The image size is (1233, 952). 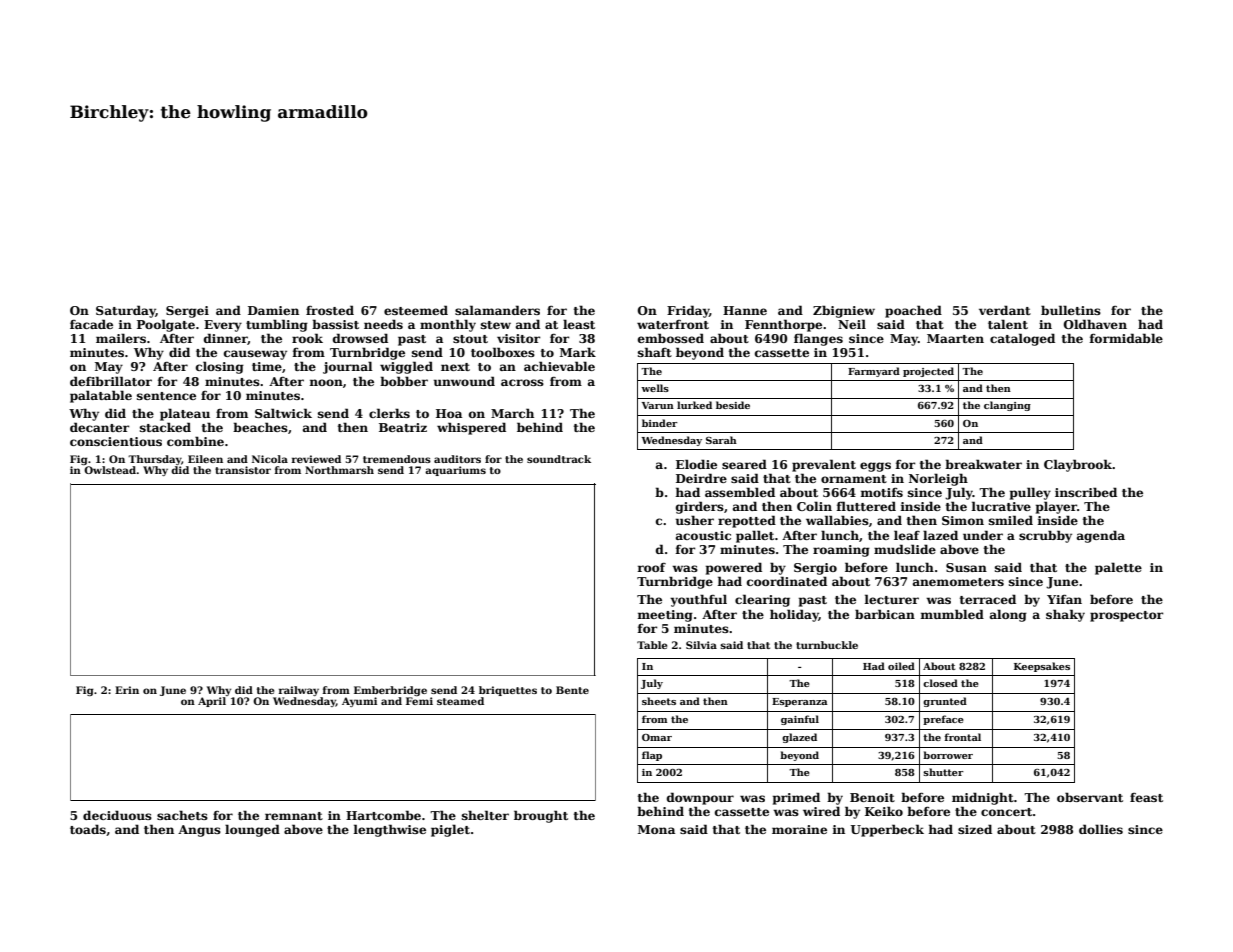 What do you see at coordinates (827, 645) in the screenshot?
I see `turnbuckle` at bounding box center [827, 645].
